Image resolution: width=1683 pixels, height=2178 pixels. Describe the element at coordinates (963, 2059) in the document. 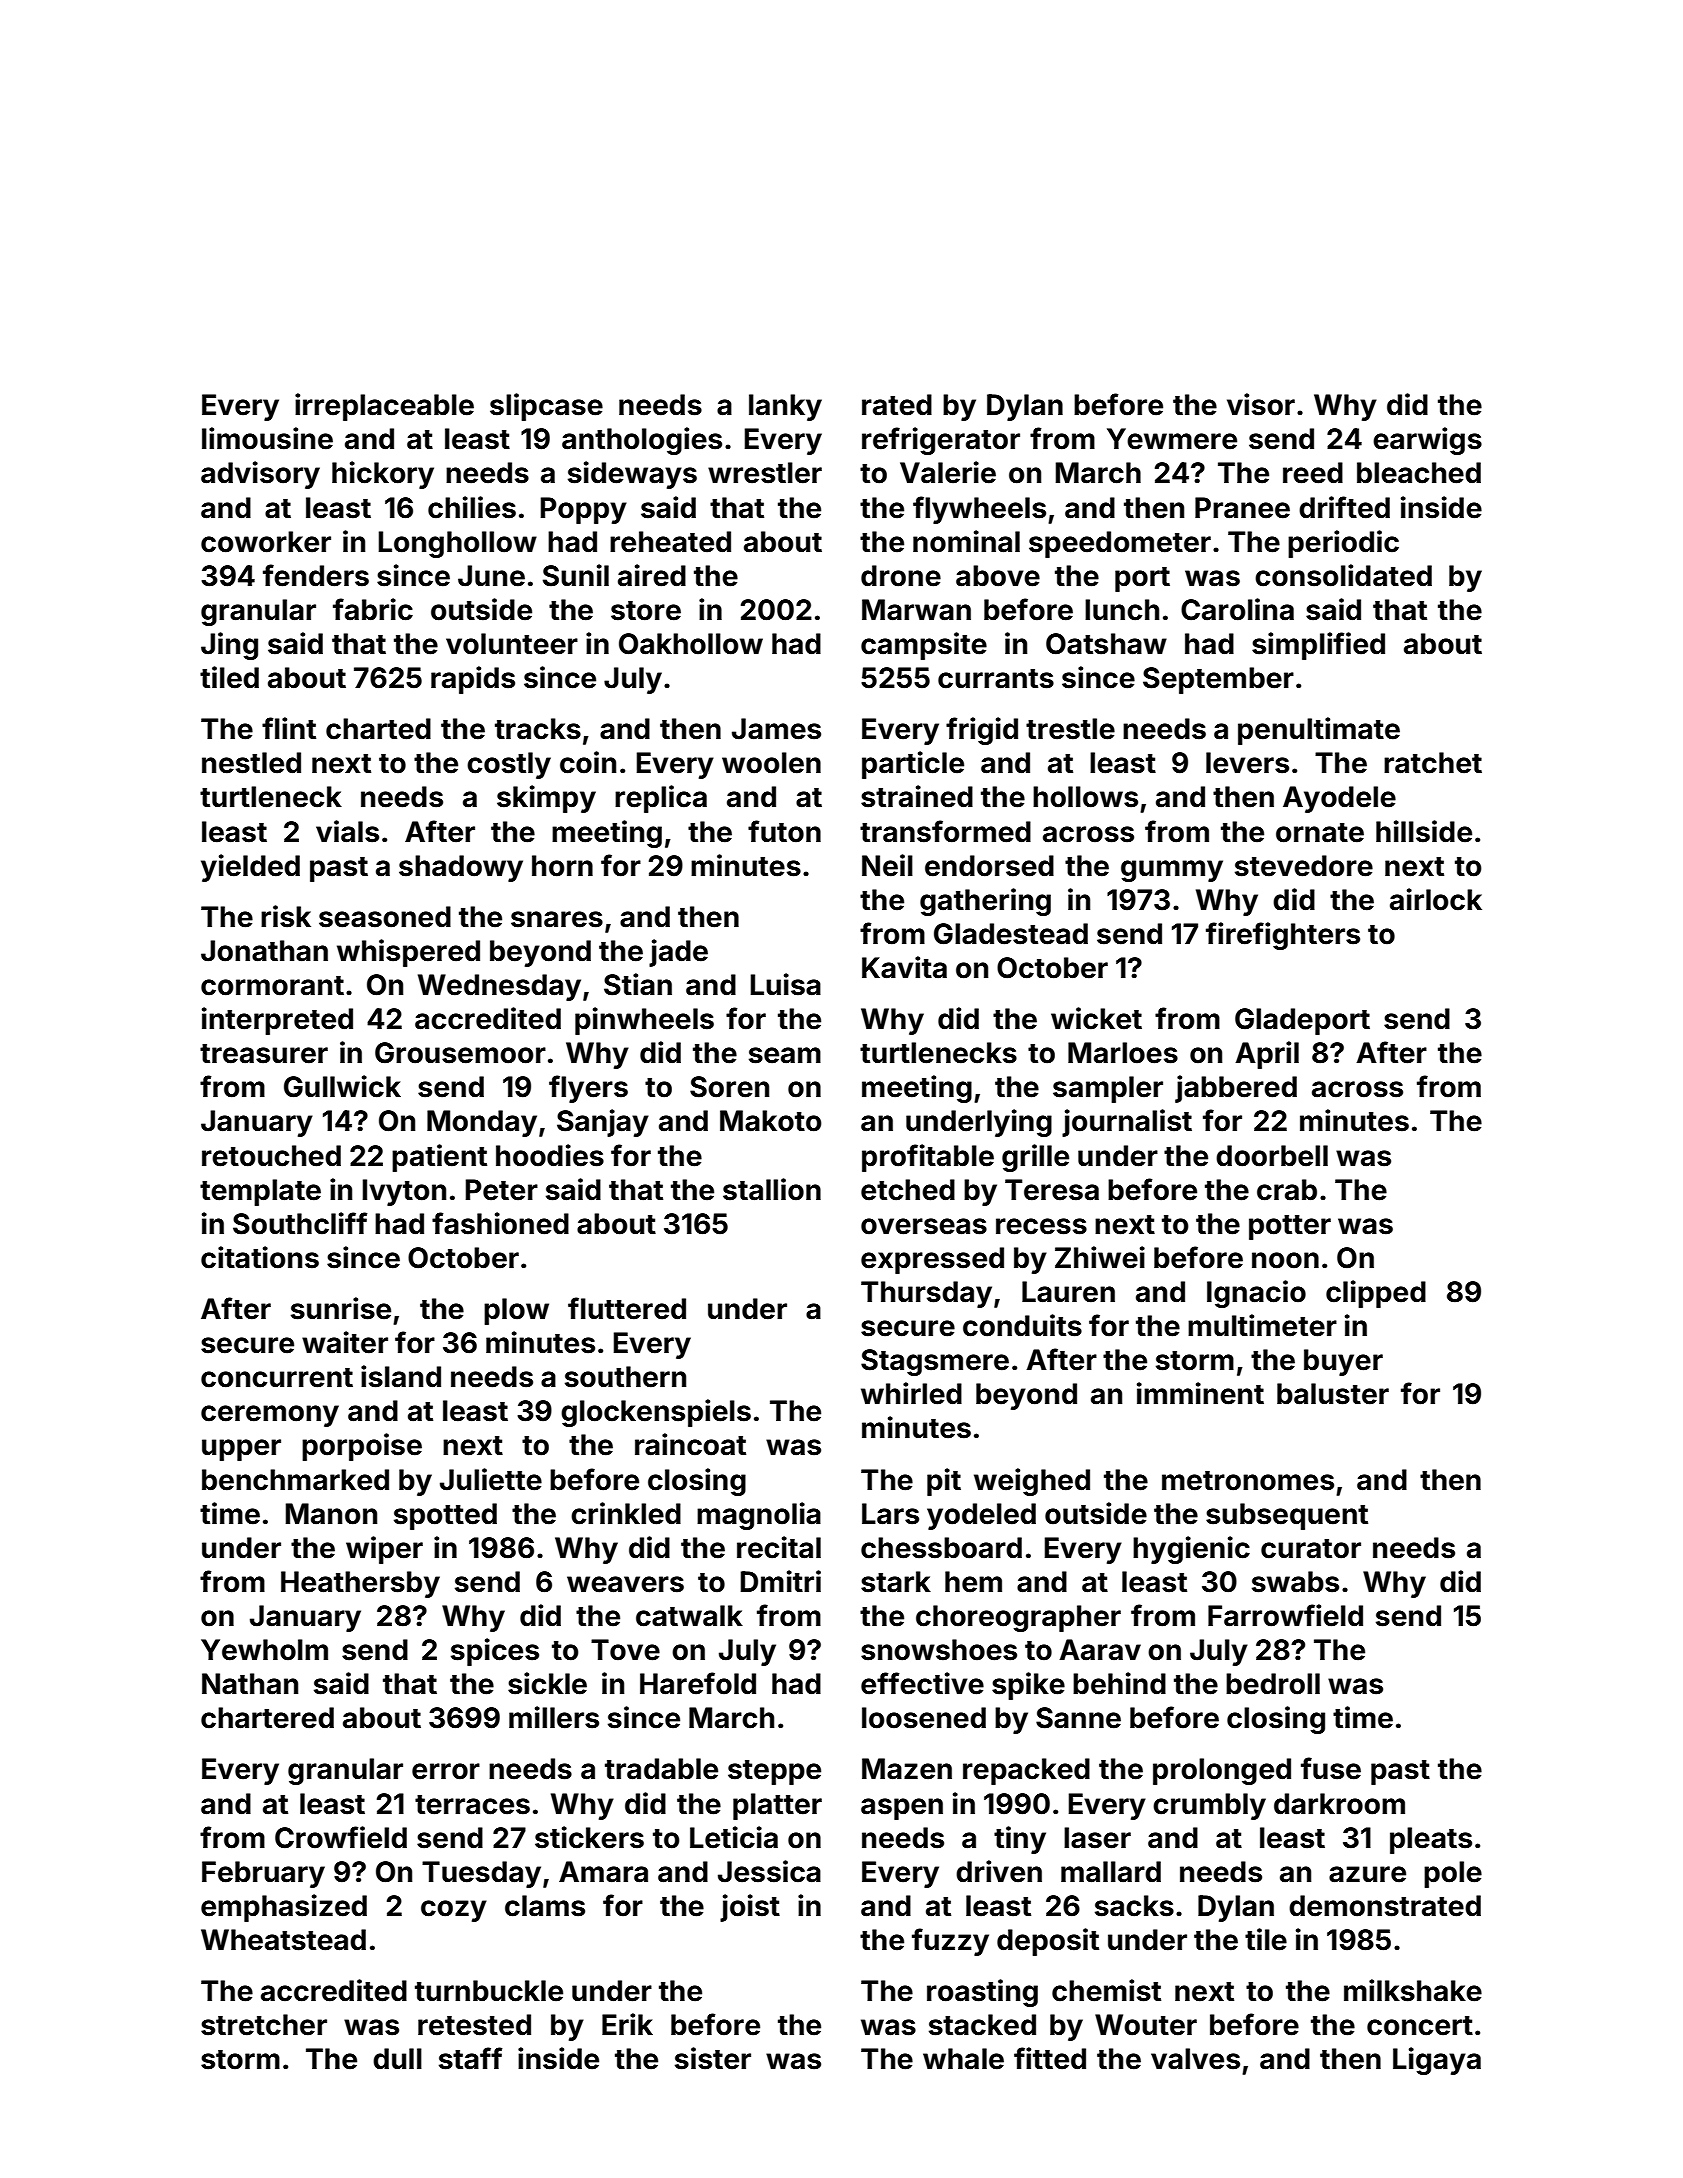

I see `whale` at that location.
